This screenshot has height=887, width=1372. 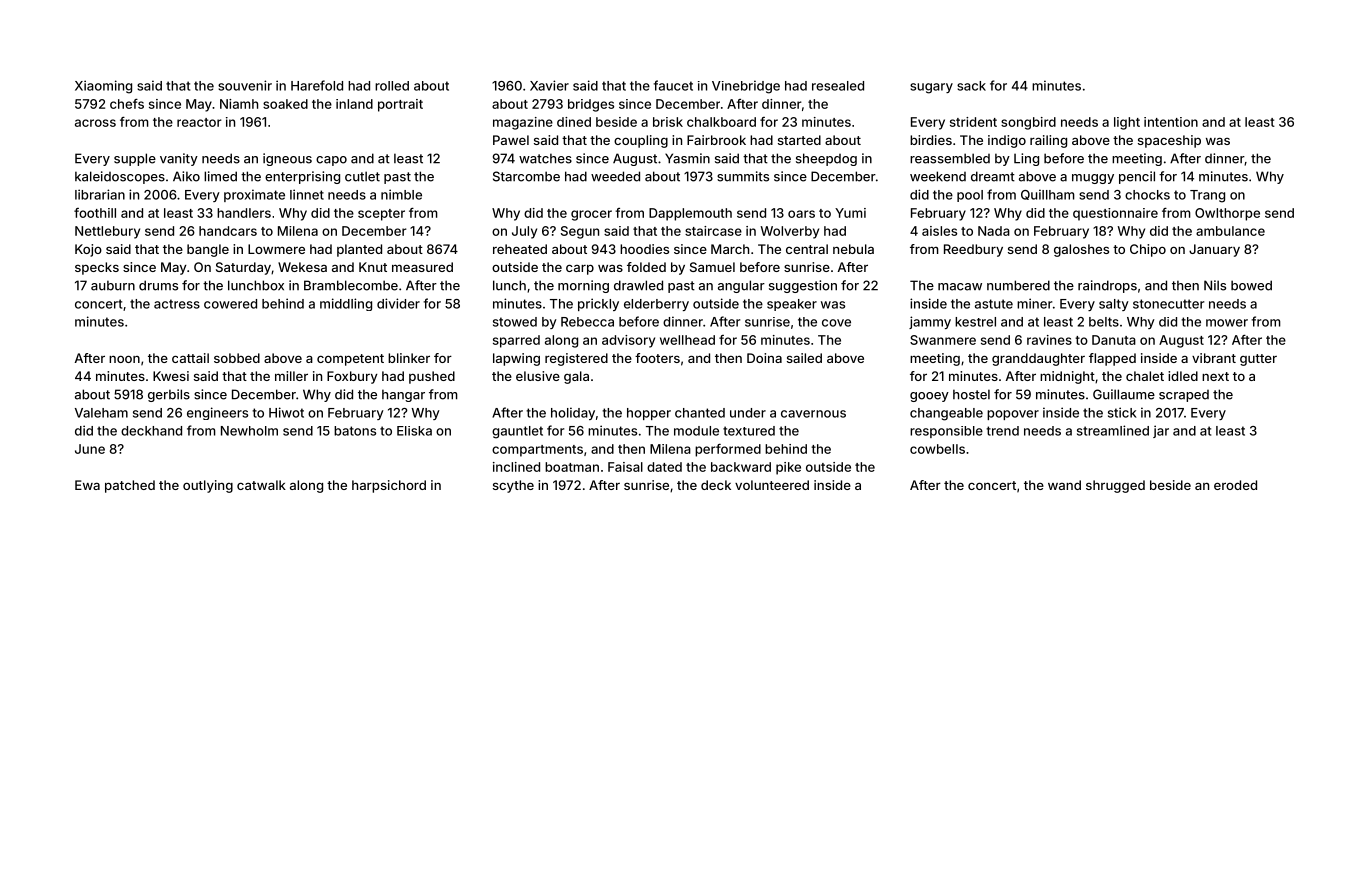 I want to click on scythe, so click(x=513, y=486).
